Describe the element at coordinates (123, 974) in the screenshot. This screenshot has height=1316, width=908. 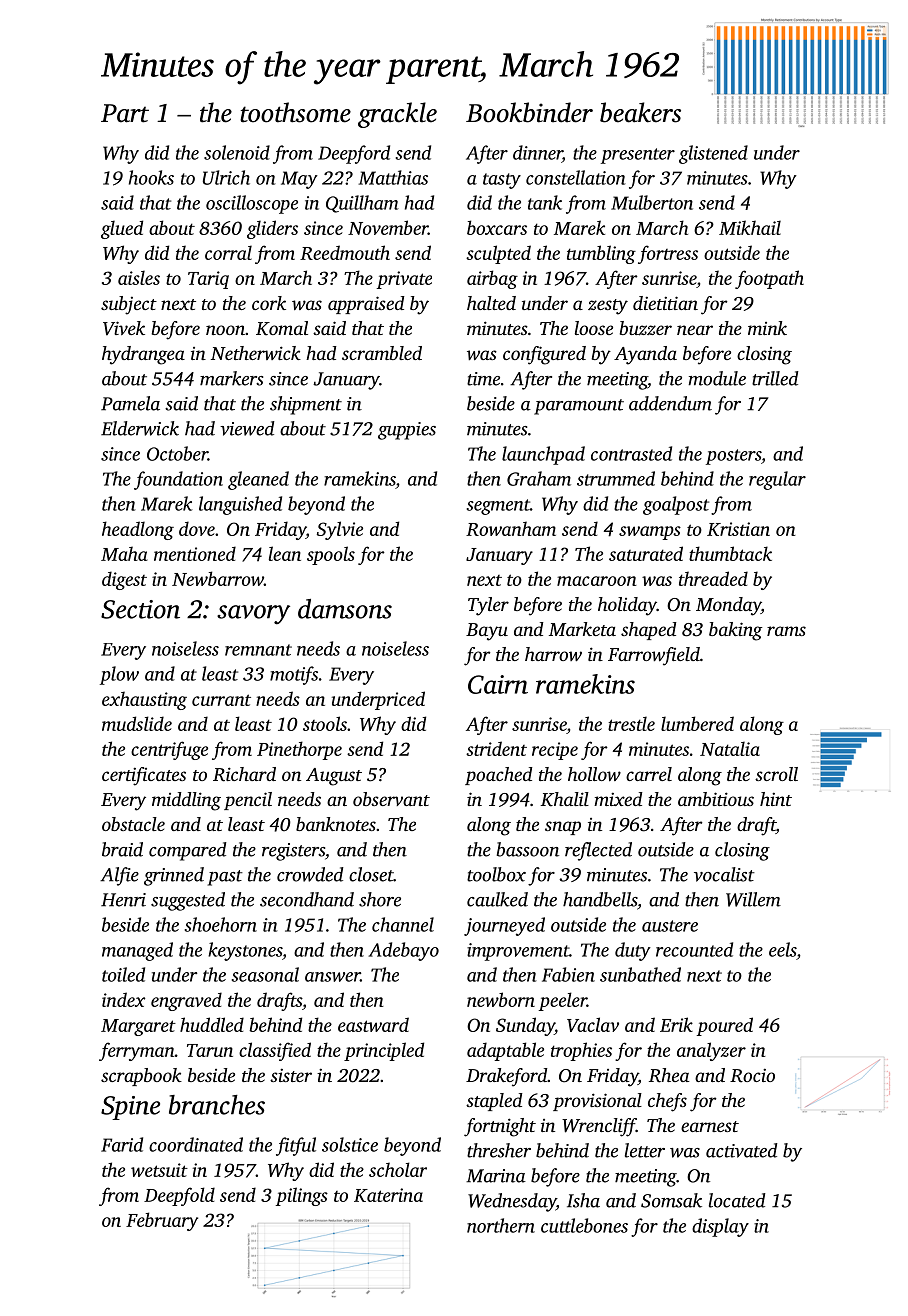
I see `toiled` at that location.
